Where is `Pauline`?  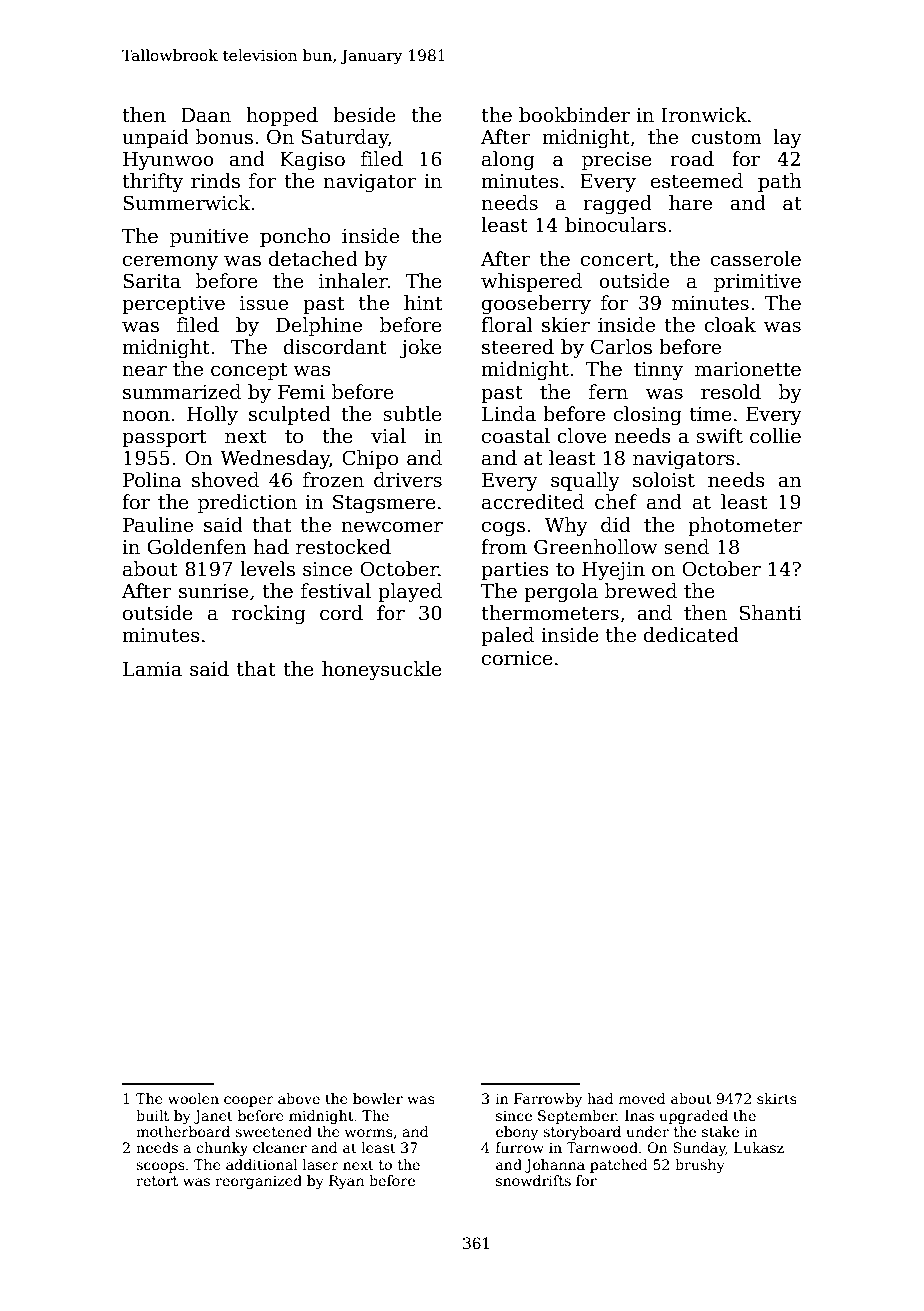 Pauline is located at coordinates (158, 525).
